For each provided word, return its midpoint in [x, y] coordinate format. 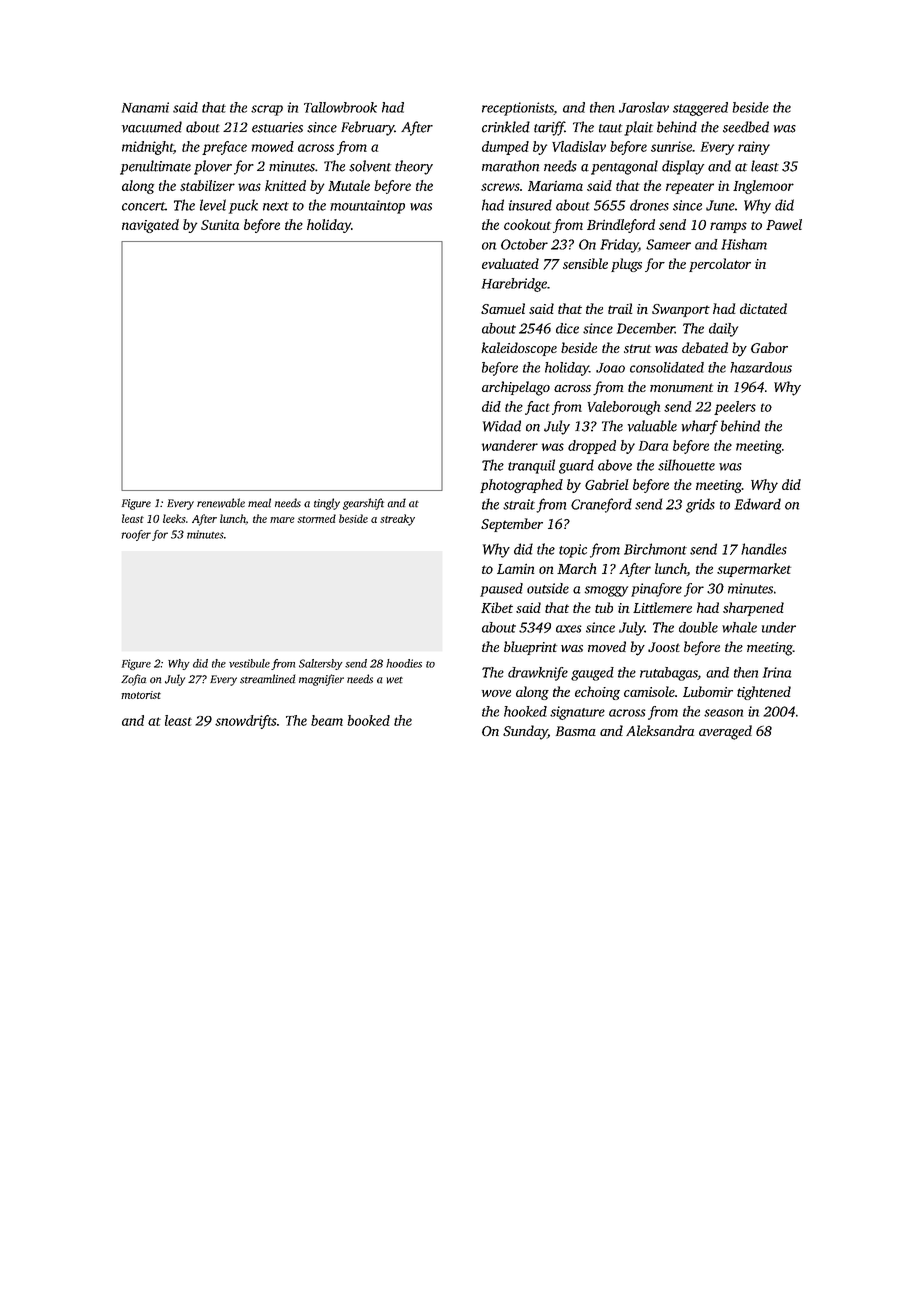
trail [620, 308]
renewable [221, 503]
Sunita [220, 225]
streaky [397, 520]
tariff [549, 128]
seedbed [746, 127]
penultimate [155, 167]
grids [700, 505]
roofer [136, 535]
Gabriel [607, 484]
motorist [141, 695]
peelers [735, 408]
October [524, 244]
